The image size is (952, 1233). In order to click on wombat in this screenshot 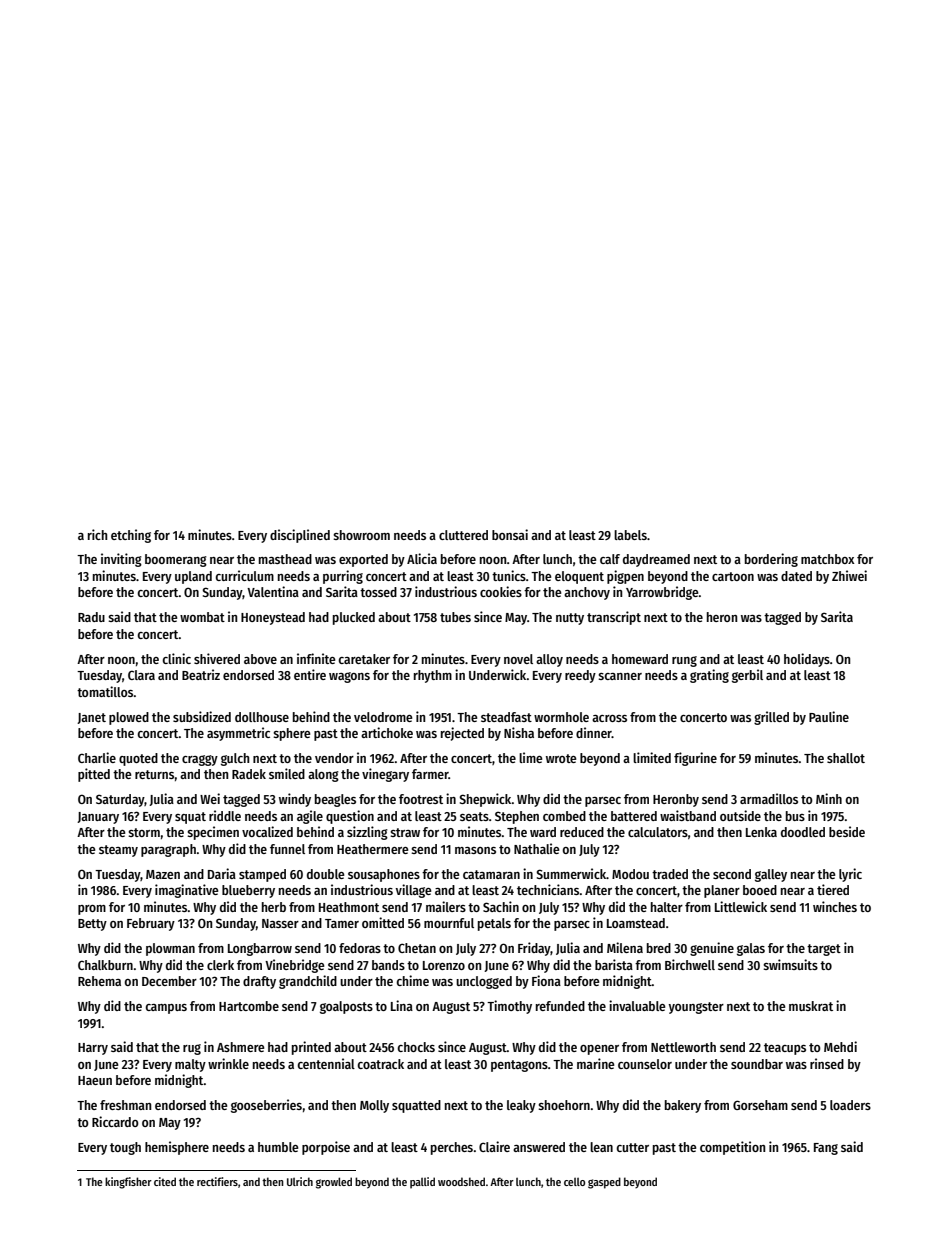, I will do `click(202, 617)`.
